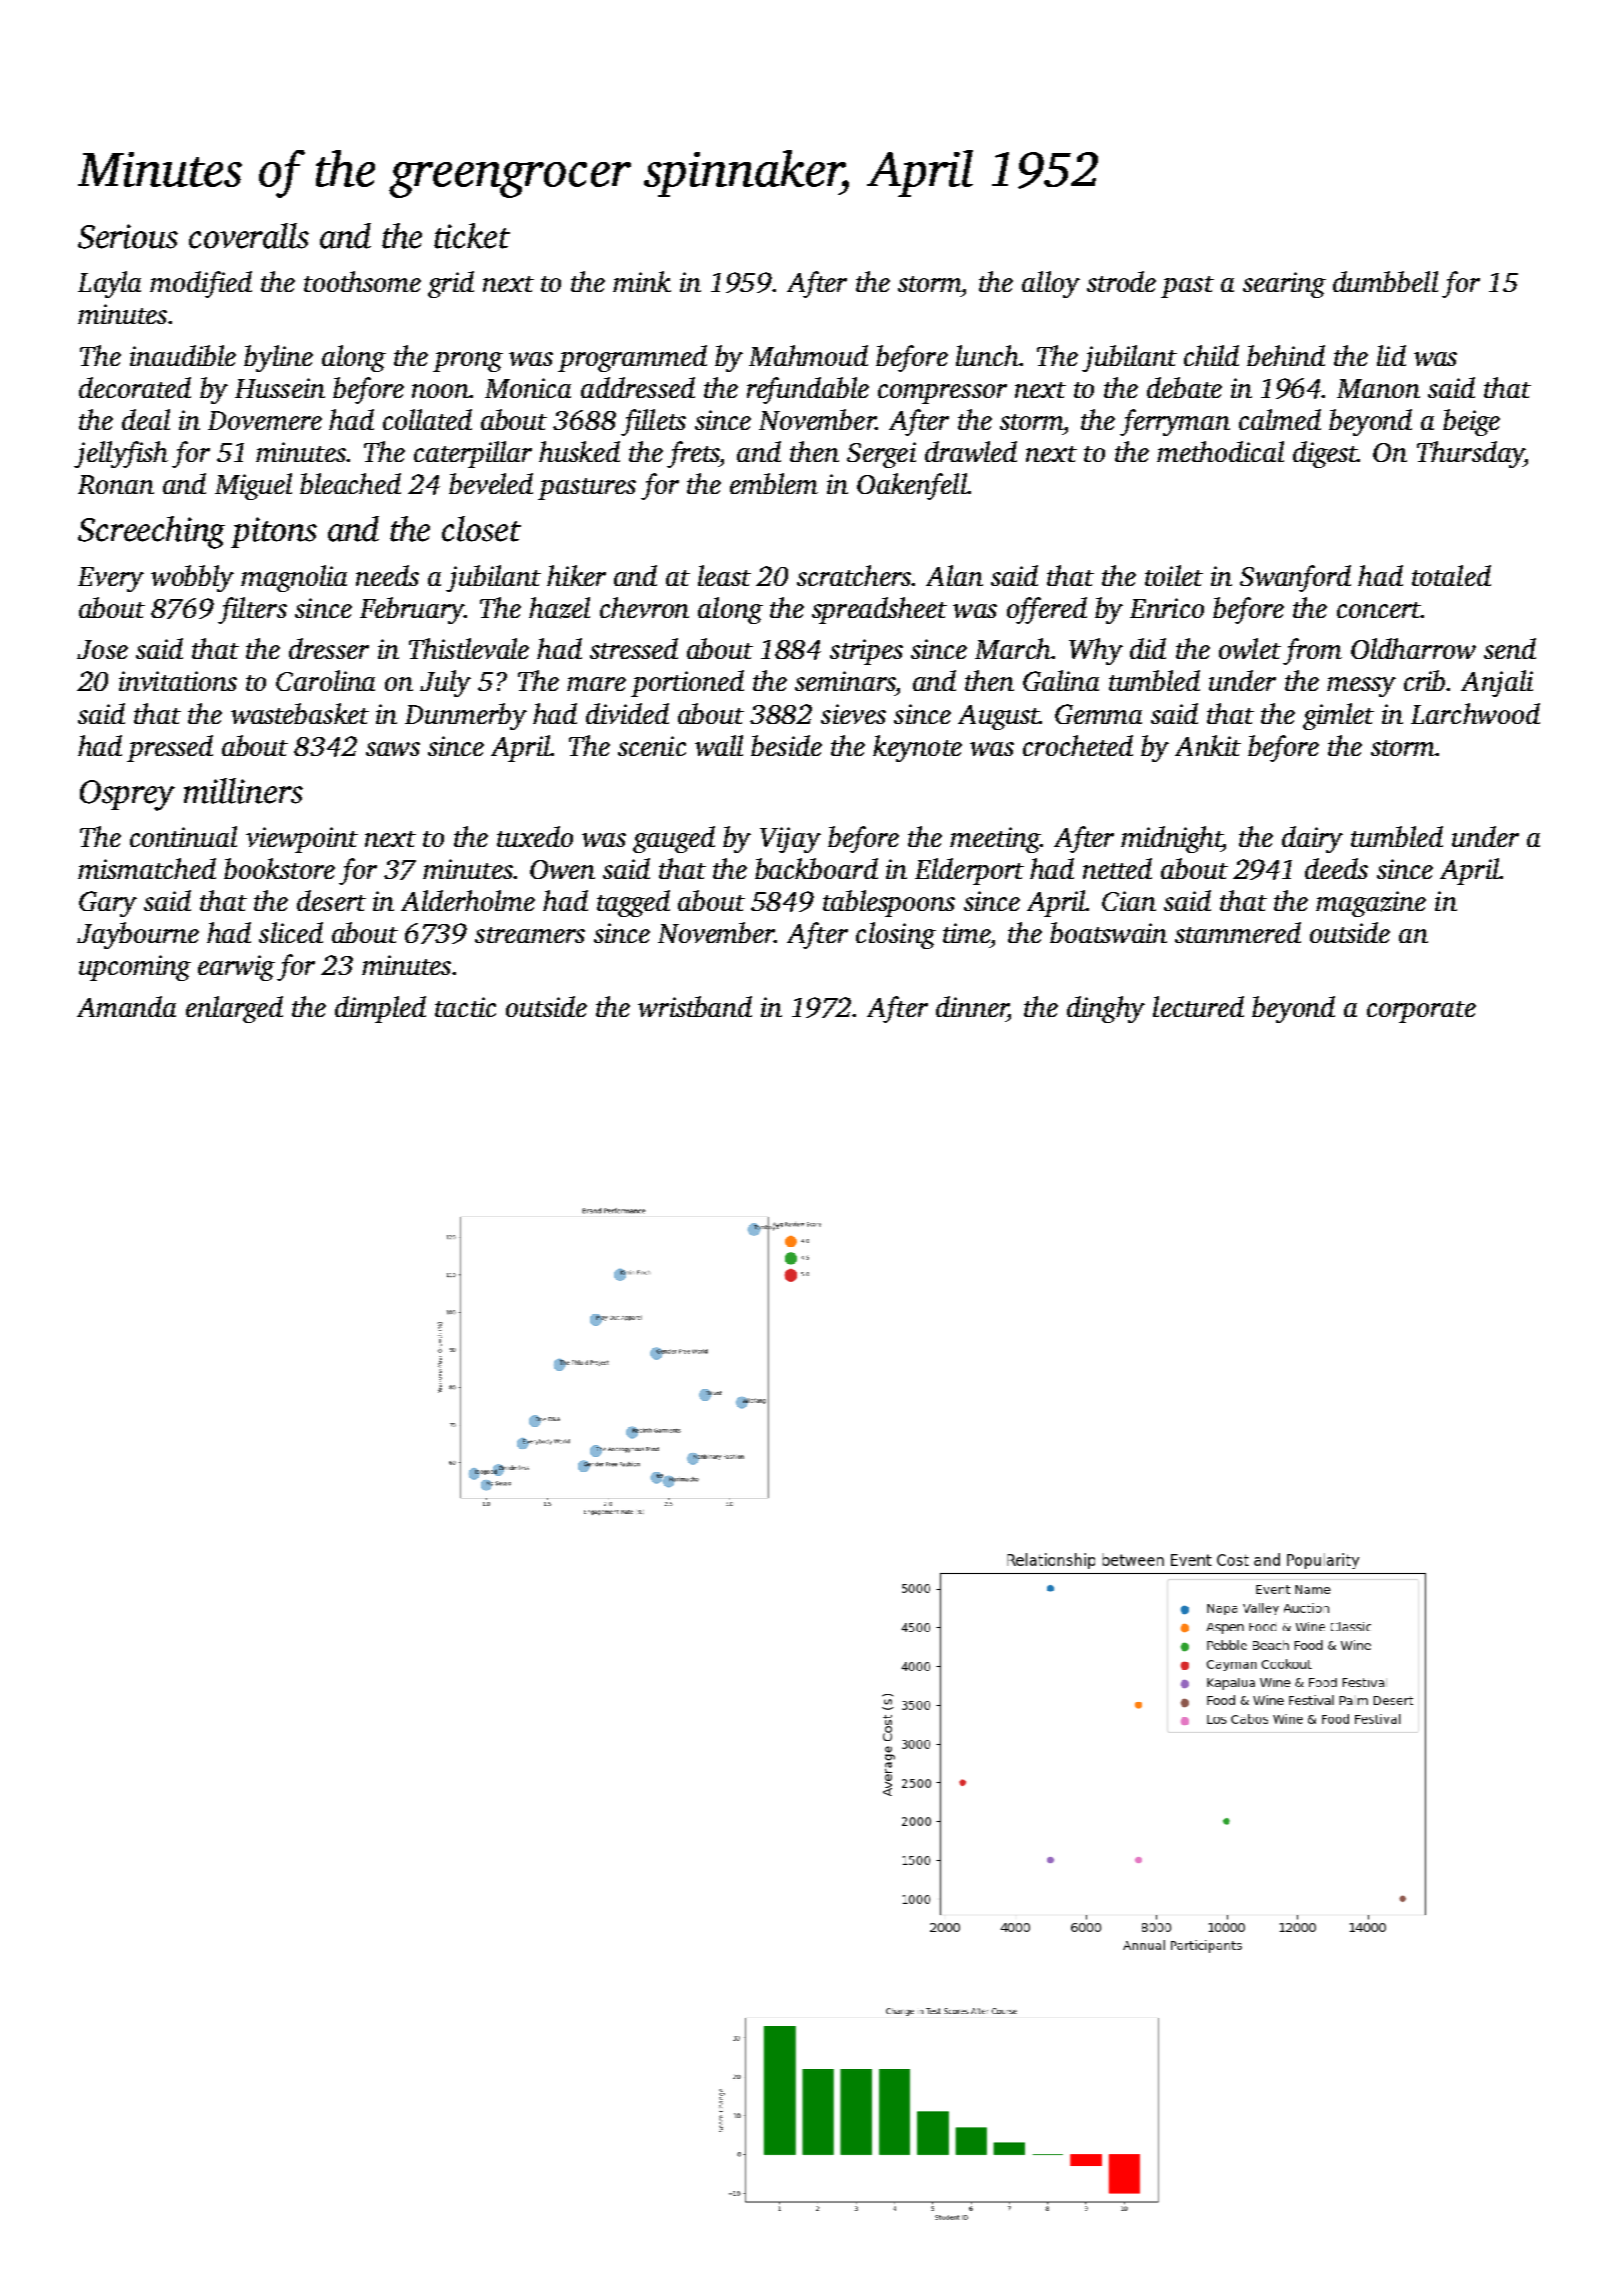 This image has width=1620, height=2292. What do you see at coordinates (183, 836) in the image?
I see `continual` at bounding box center [183, 836].
